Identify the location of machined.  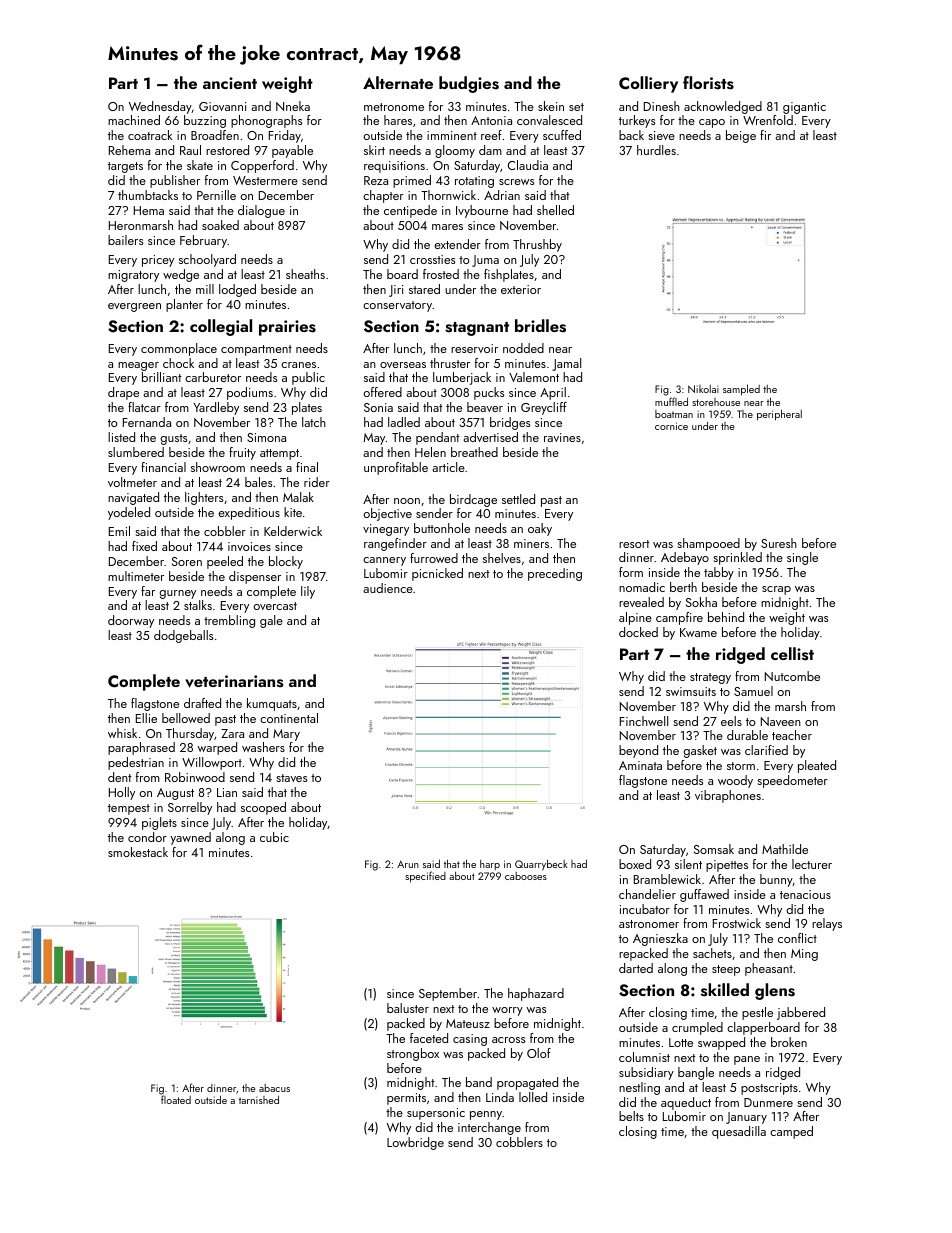
(134, 120).
